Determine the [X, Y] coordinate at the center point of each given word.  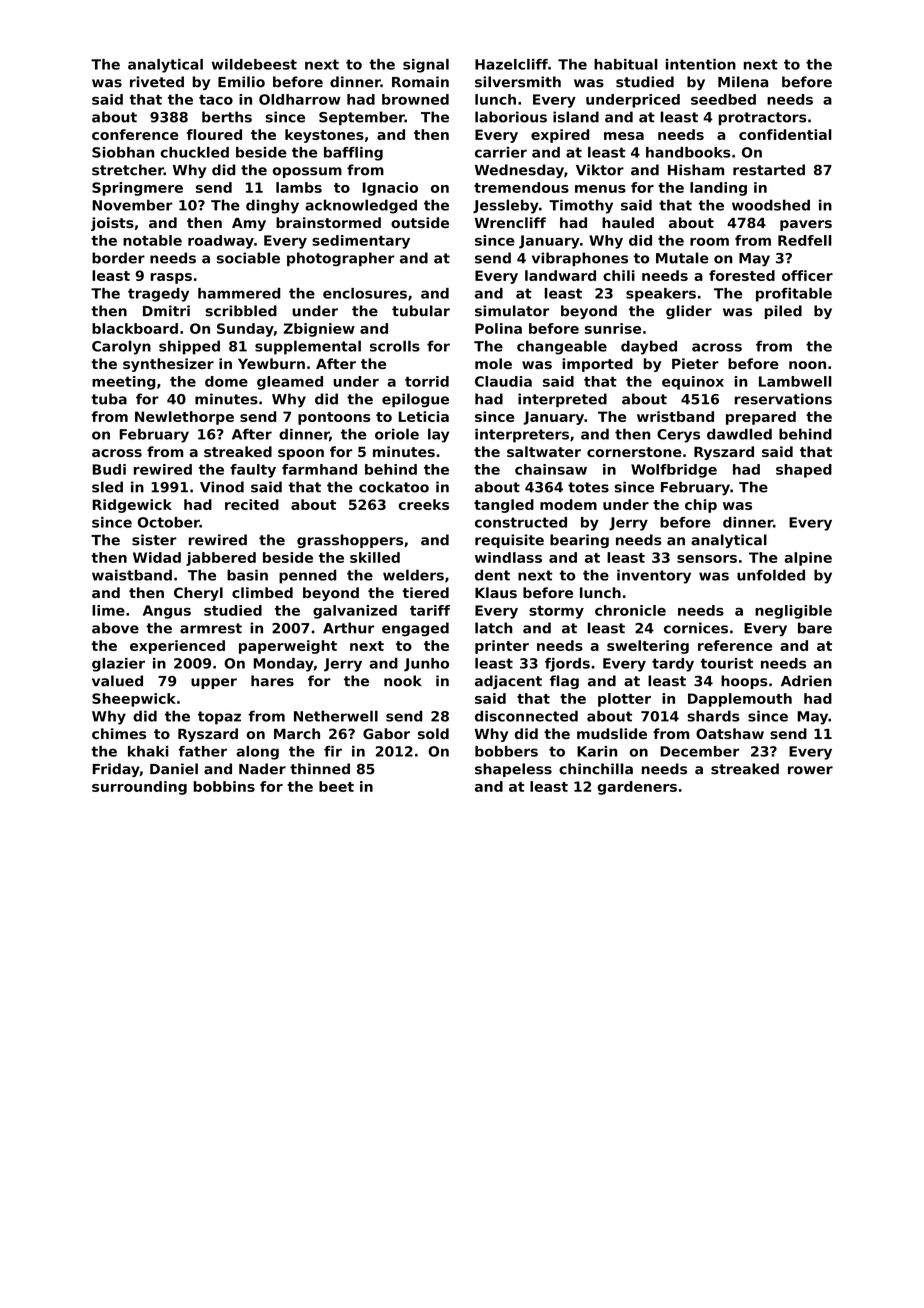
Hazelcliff [511, 64]
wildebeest [254, 64]
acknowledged [361, 206]
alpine [808, 559]
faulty [253, 471]
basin [247, 575]
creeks [423, 504]
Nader [262, 769]
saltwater [544, 451]
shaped [804, 471]
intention [700, 64]
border [118, 258]
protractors [763, 118]
